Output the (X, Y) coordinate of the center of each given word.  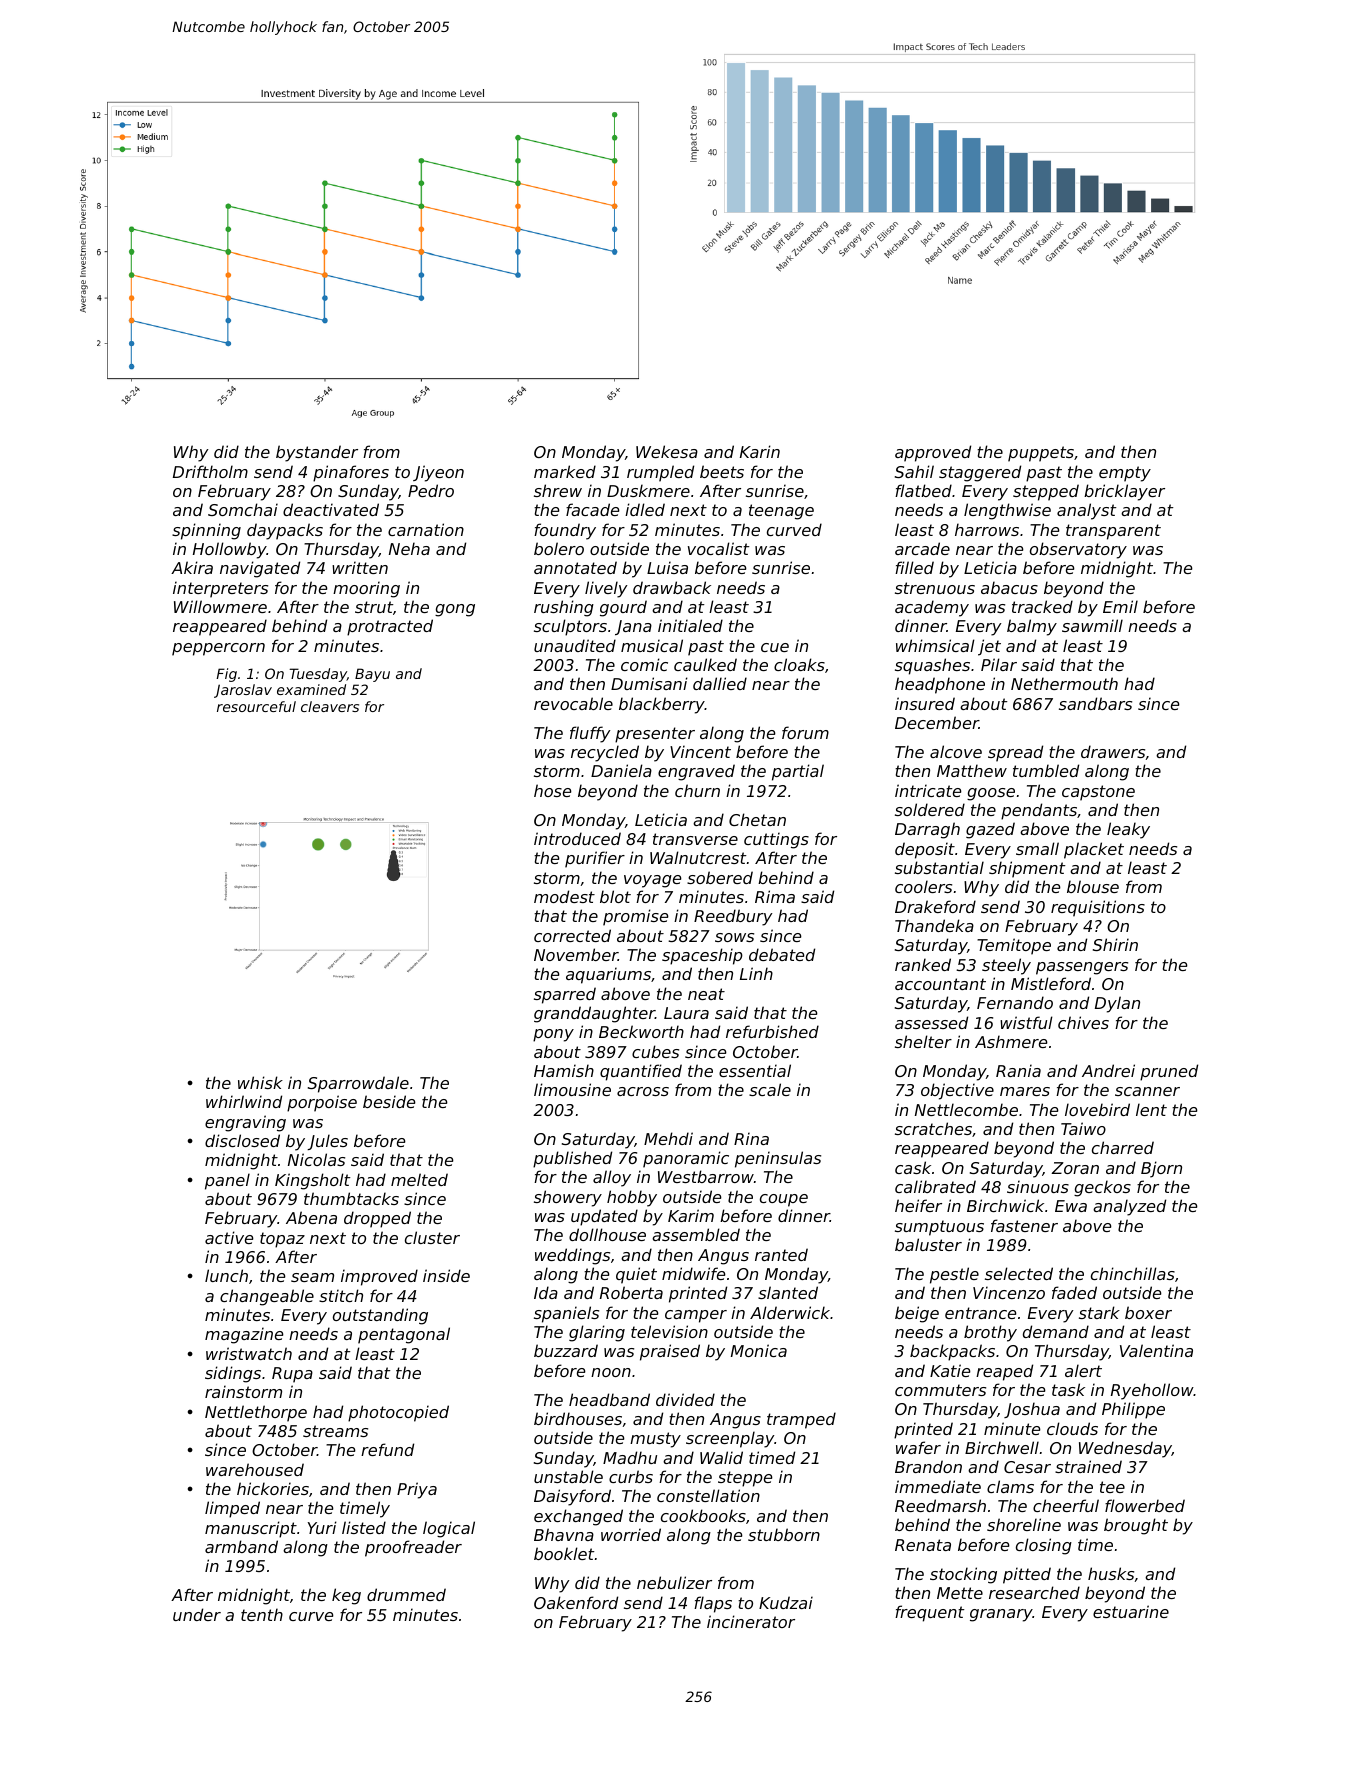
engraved (696, 772)
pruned (1169, 1072)
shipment (1027, 869)
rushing (564, 608)
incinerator (751, 1621)
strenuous (935, 588)
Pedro (431, 490)
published (572, 1159)
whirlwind (244, 1101)
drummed (406, 1594)
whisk (260, 1082)
